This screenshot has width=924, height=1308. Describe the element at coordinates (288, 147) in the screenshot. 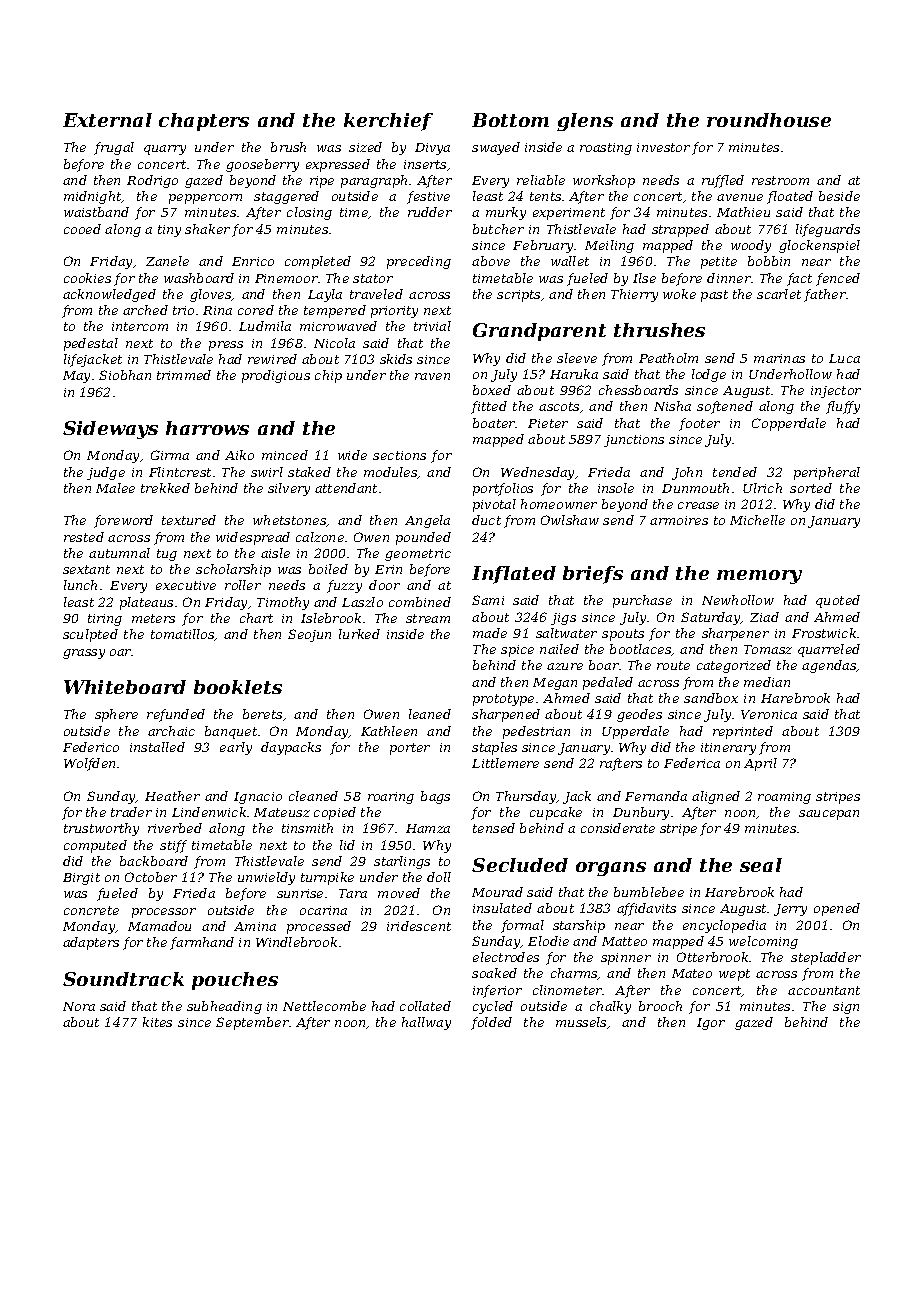

I see `brush` at that location.
